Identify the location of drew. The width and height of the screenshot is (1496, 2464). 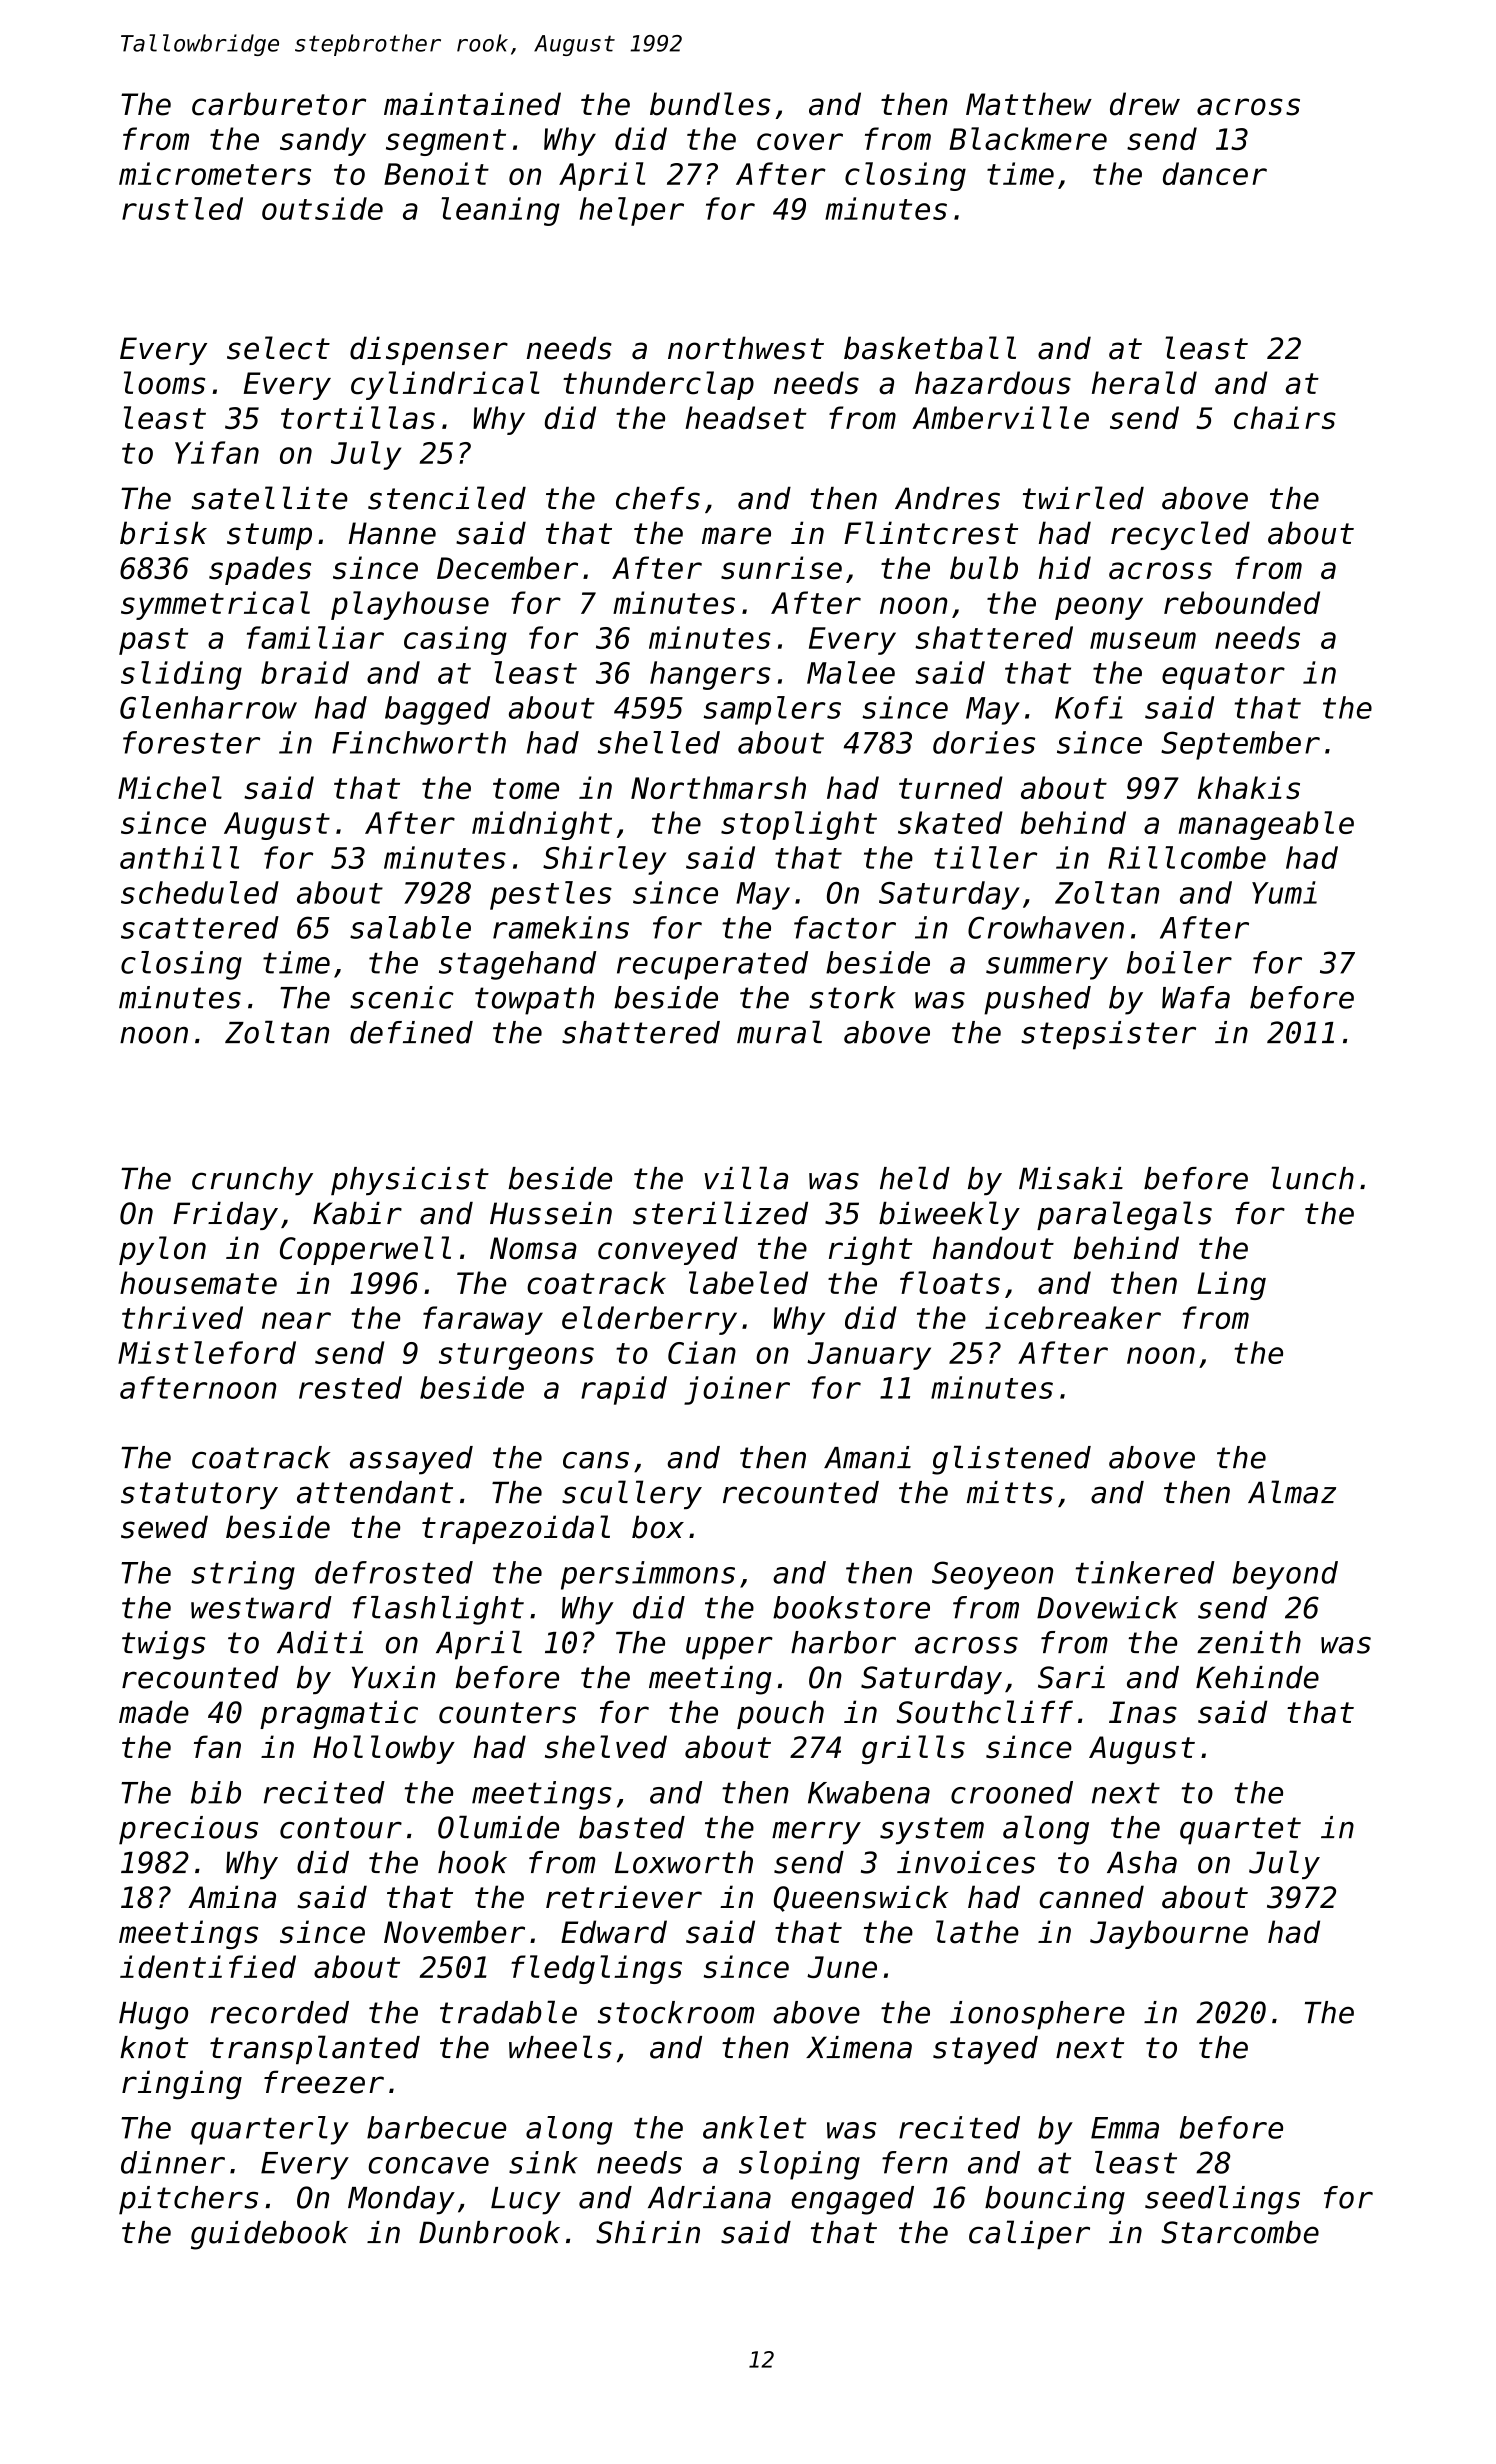
(1145, 104).
